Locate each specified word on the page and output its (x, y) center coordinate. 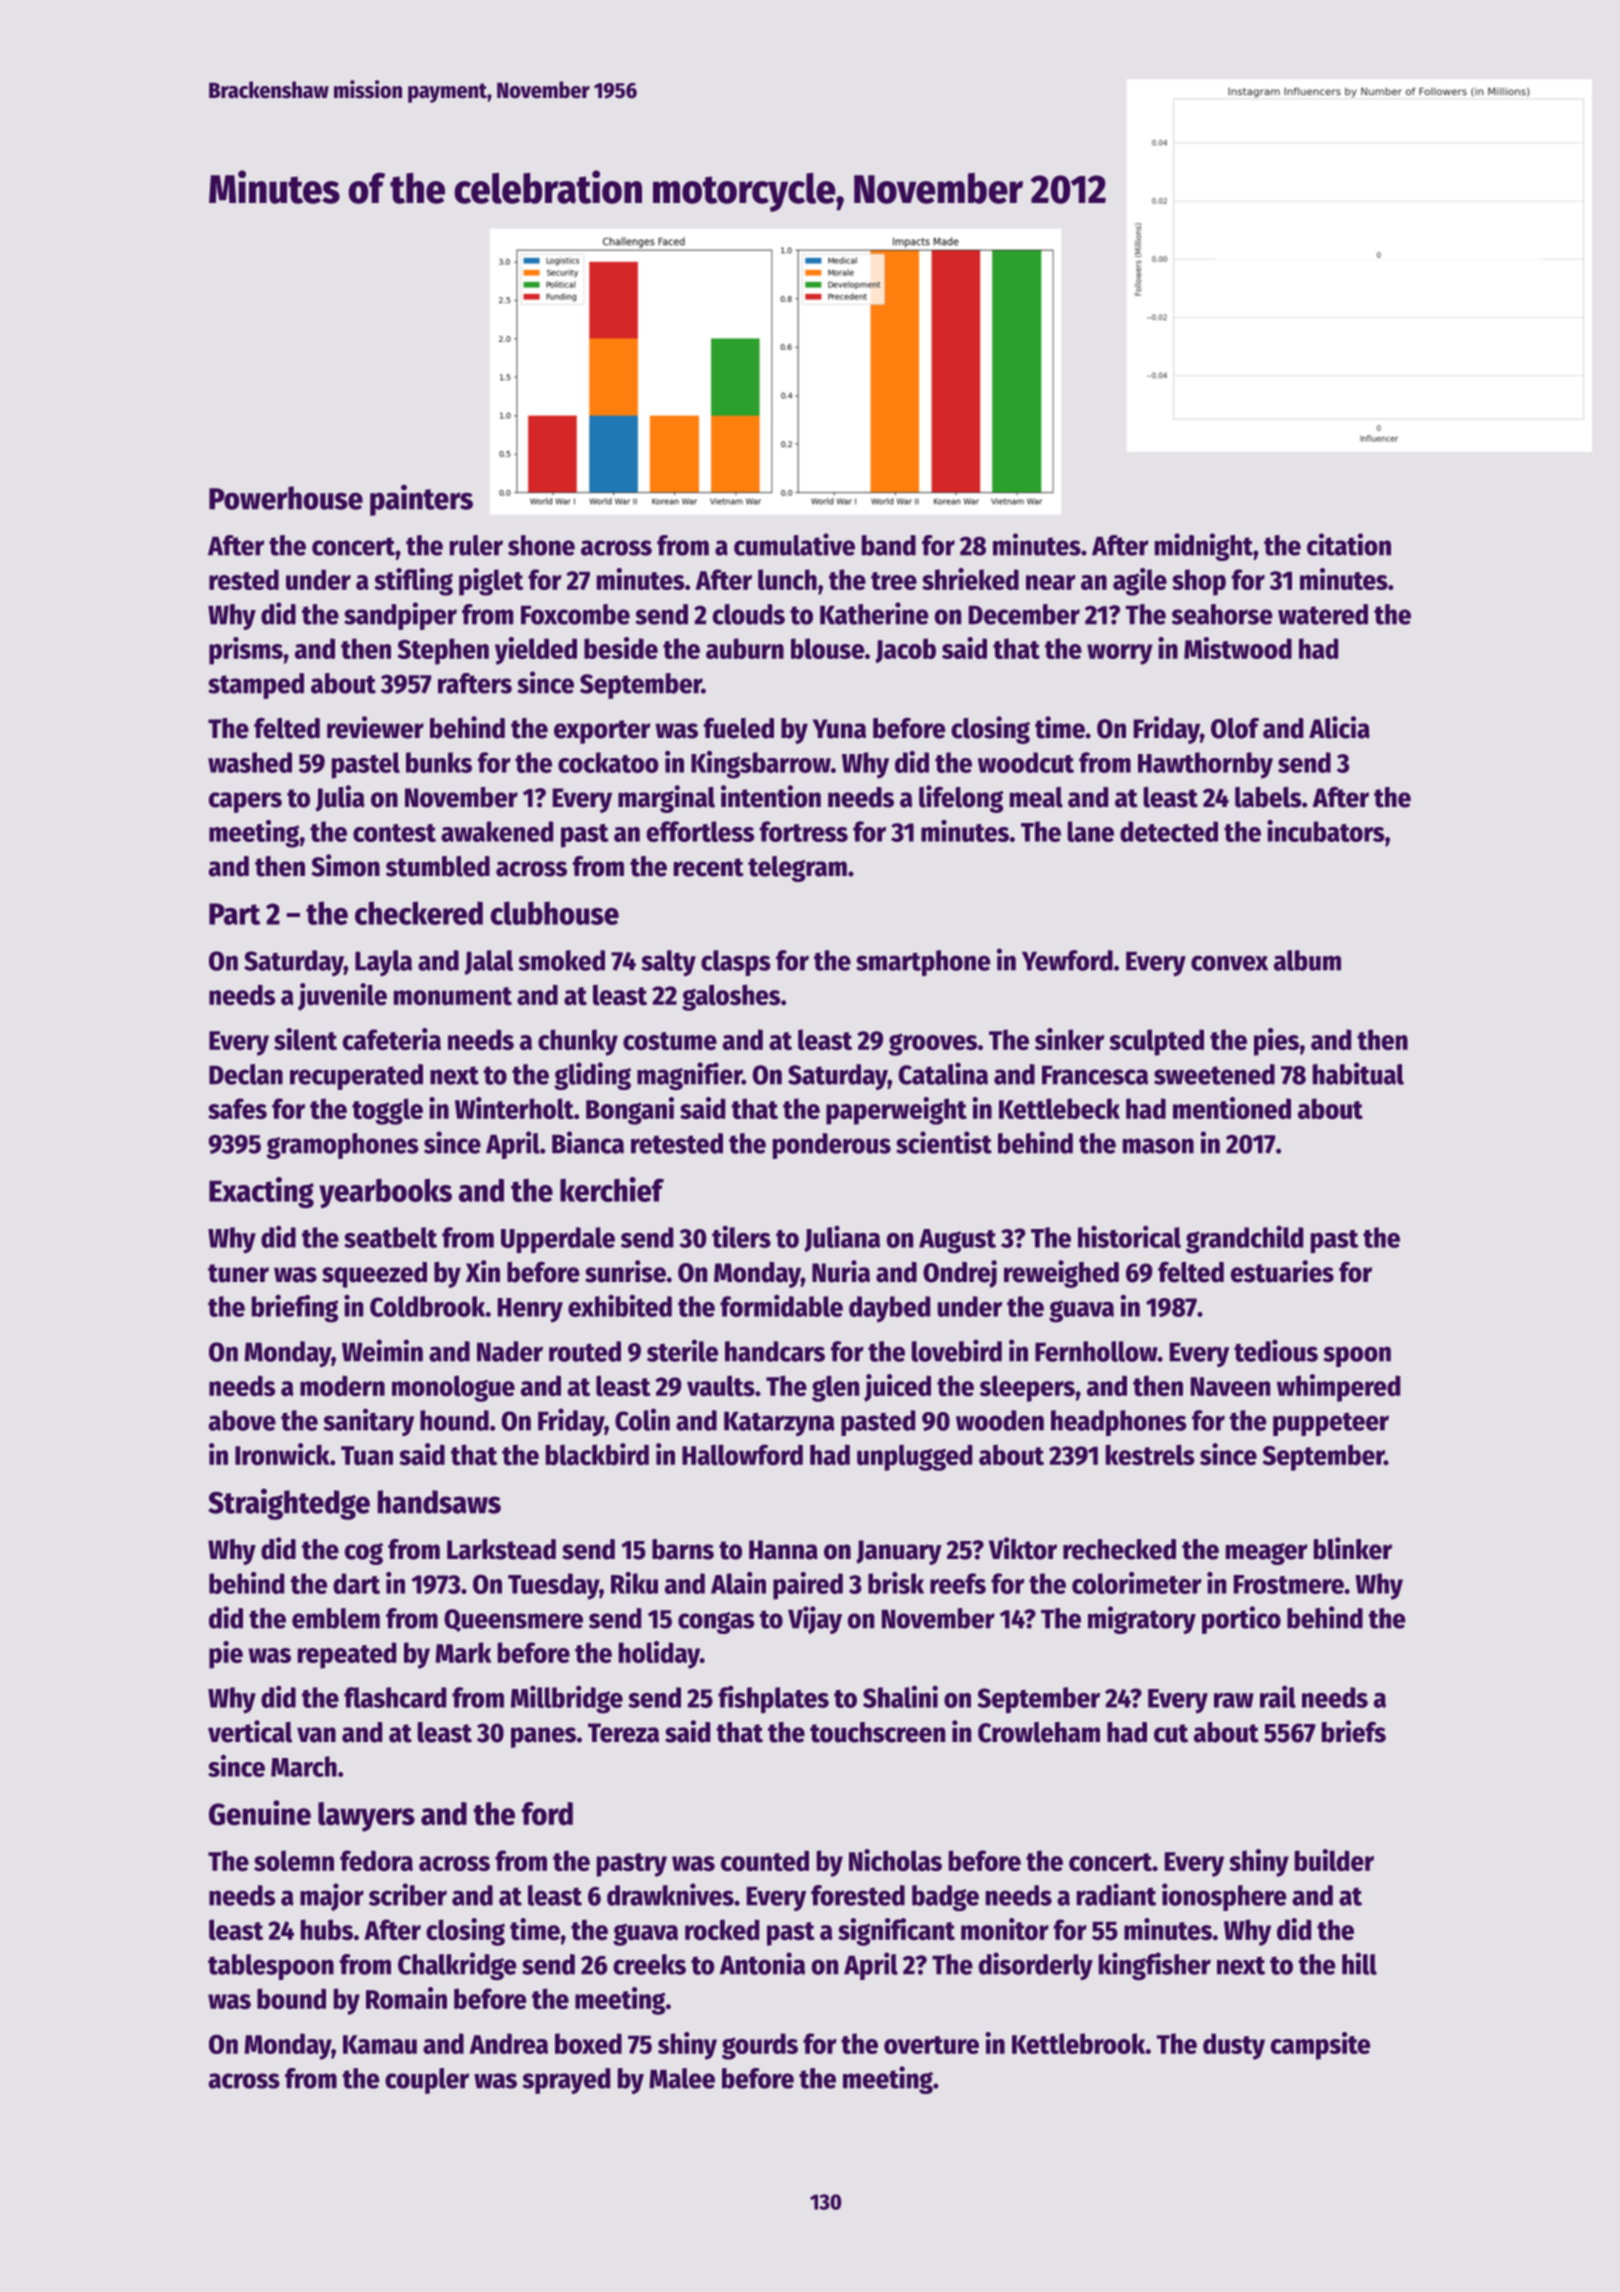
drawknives (670, 1894)
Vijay (815, 1620)
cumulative (794, 544)
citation (1349, 544)
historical (1129, 1237)
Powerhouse (286, 498)
